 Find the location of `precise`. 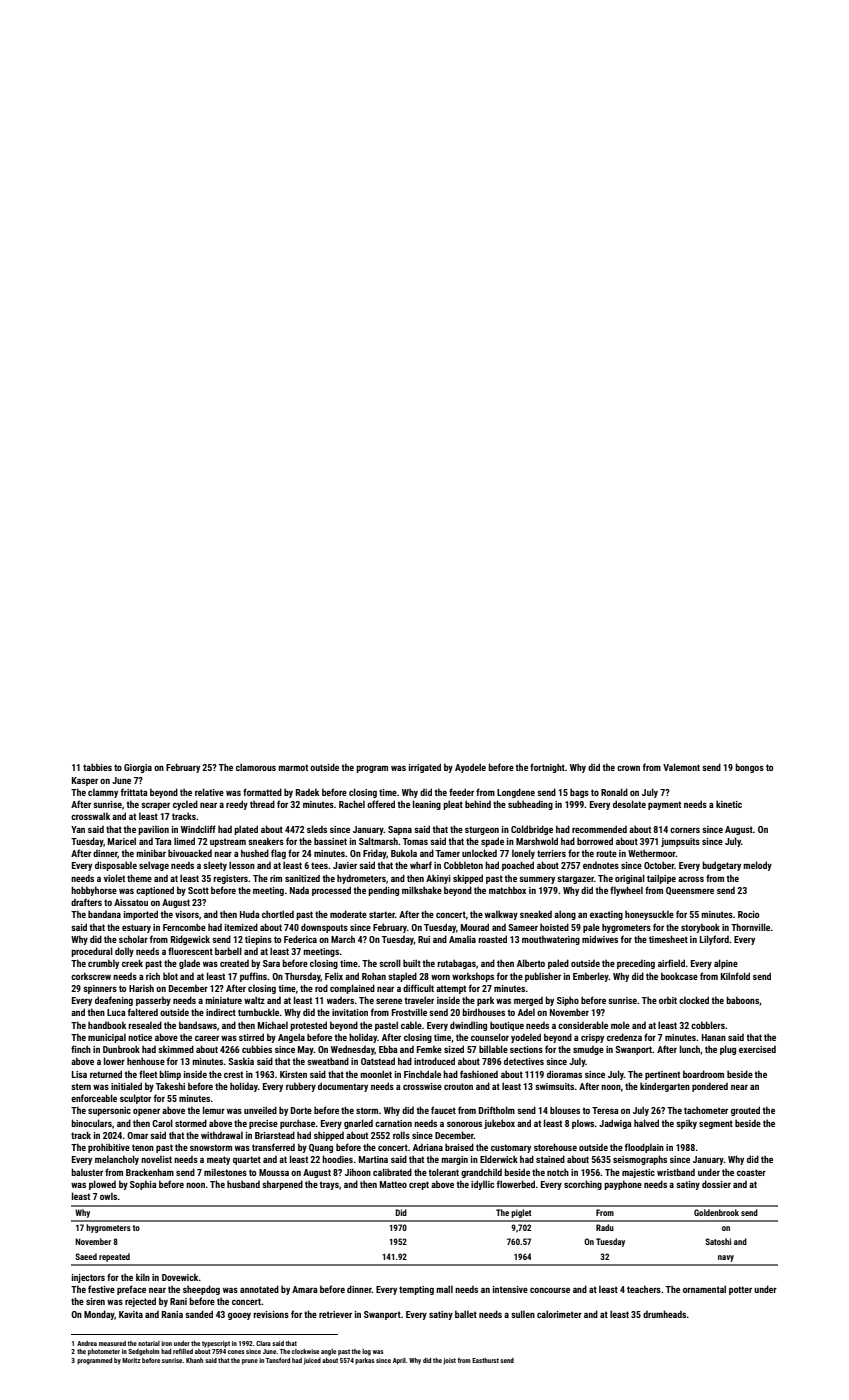

precise is located at coordinates (263, 1124).
